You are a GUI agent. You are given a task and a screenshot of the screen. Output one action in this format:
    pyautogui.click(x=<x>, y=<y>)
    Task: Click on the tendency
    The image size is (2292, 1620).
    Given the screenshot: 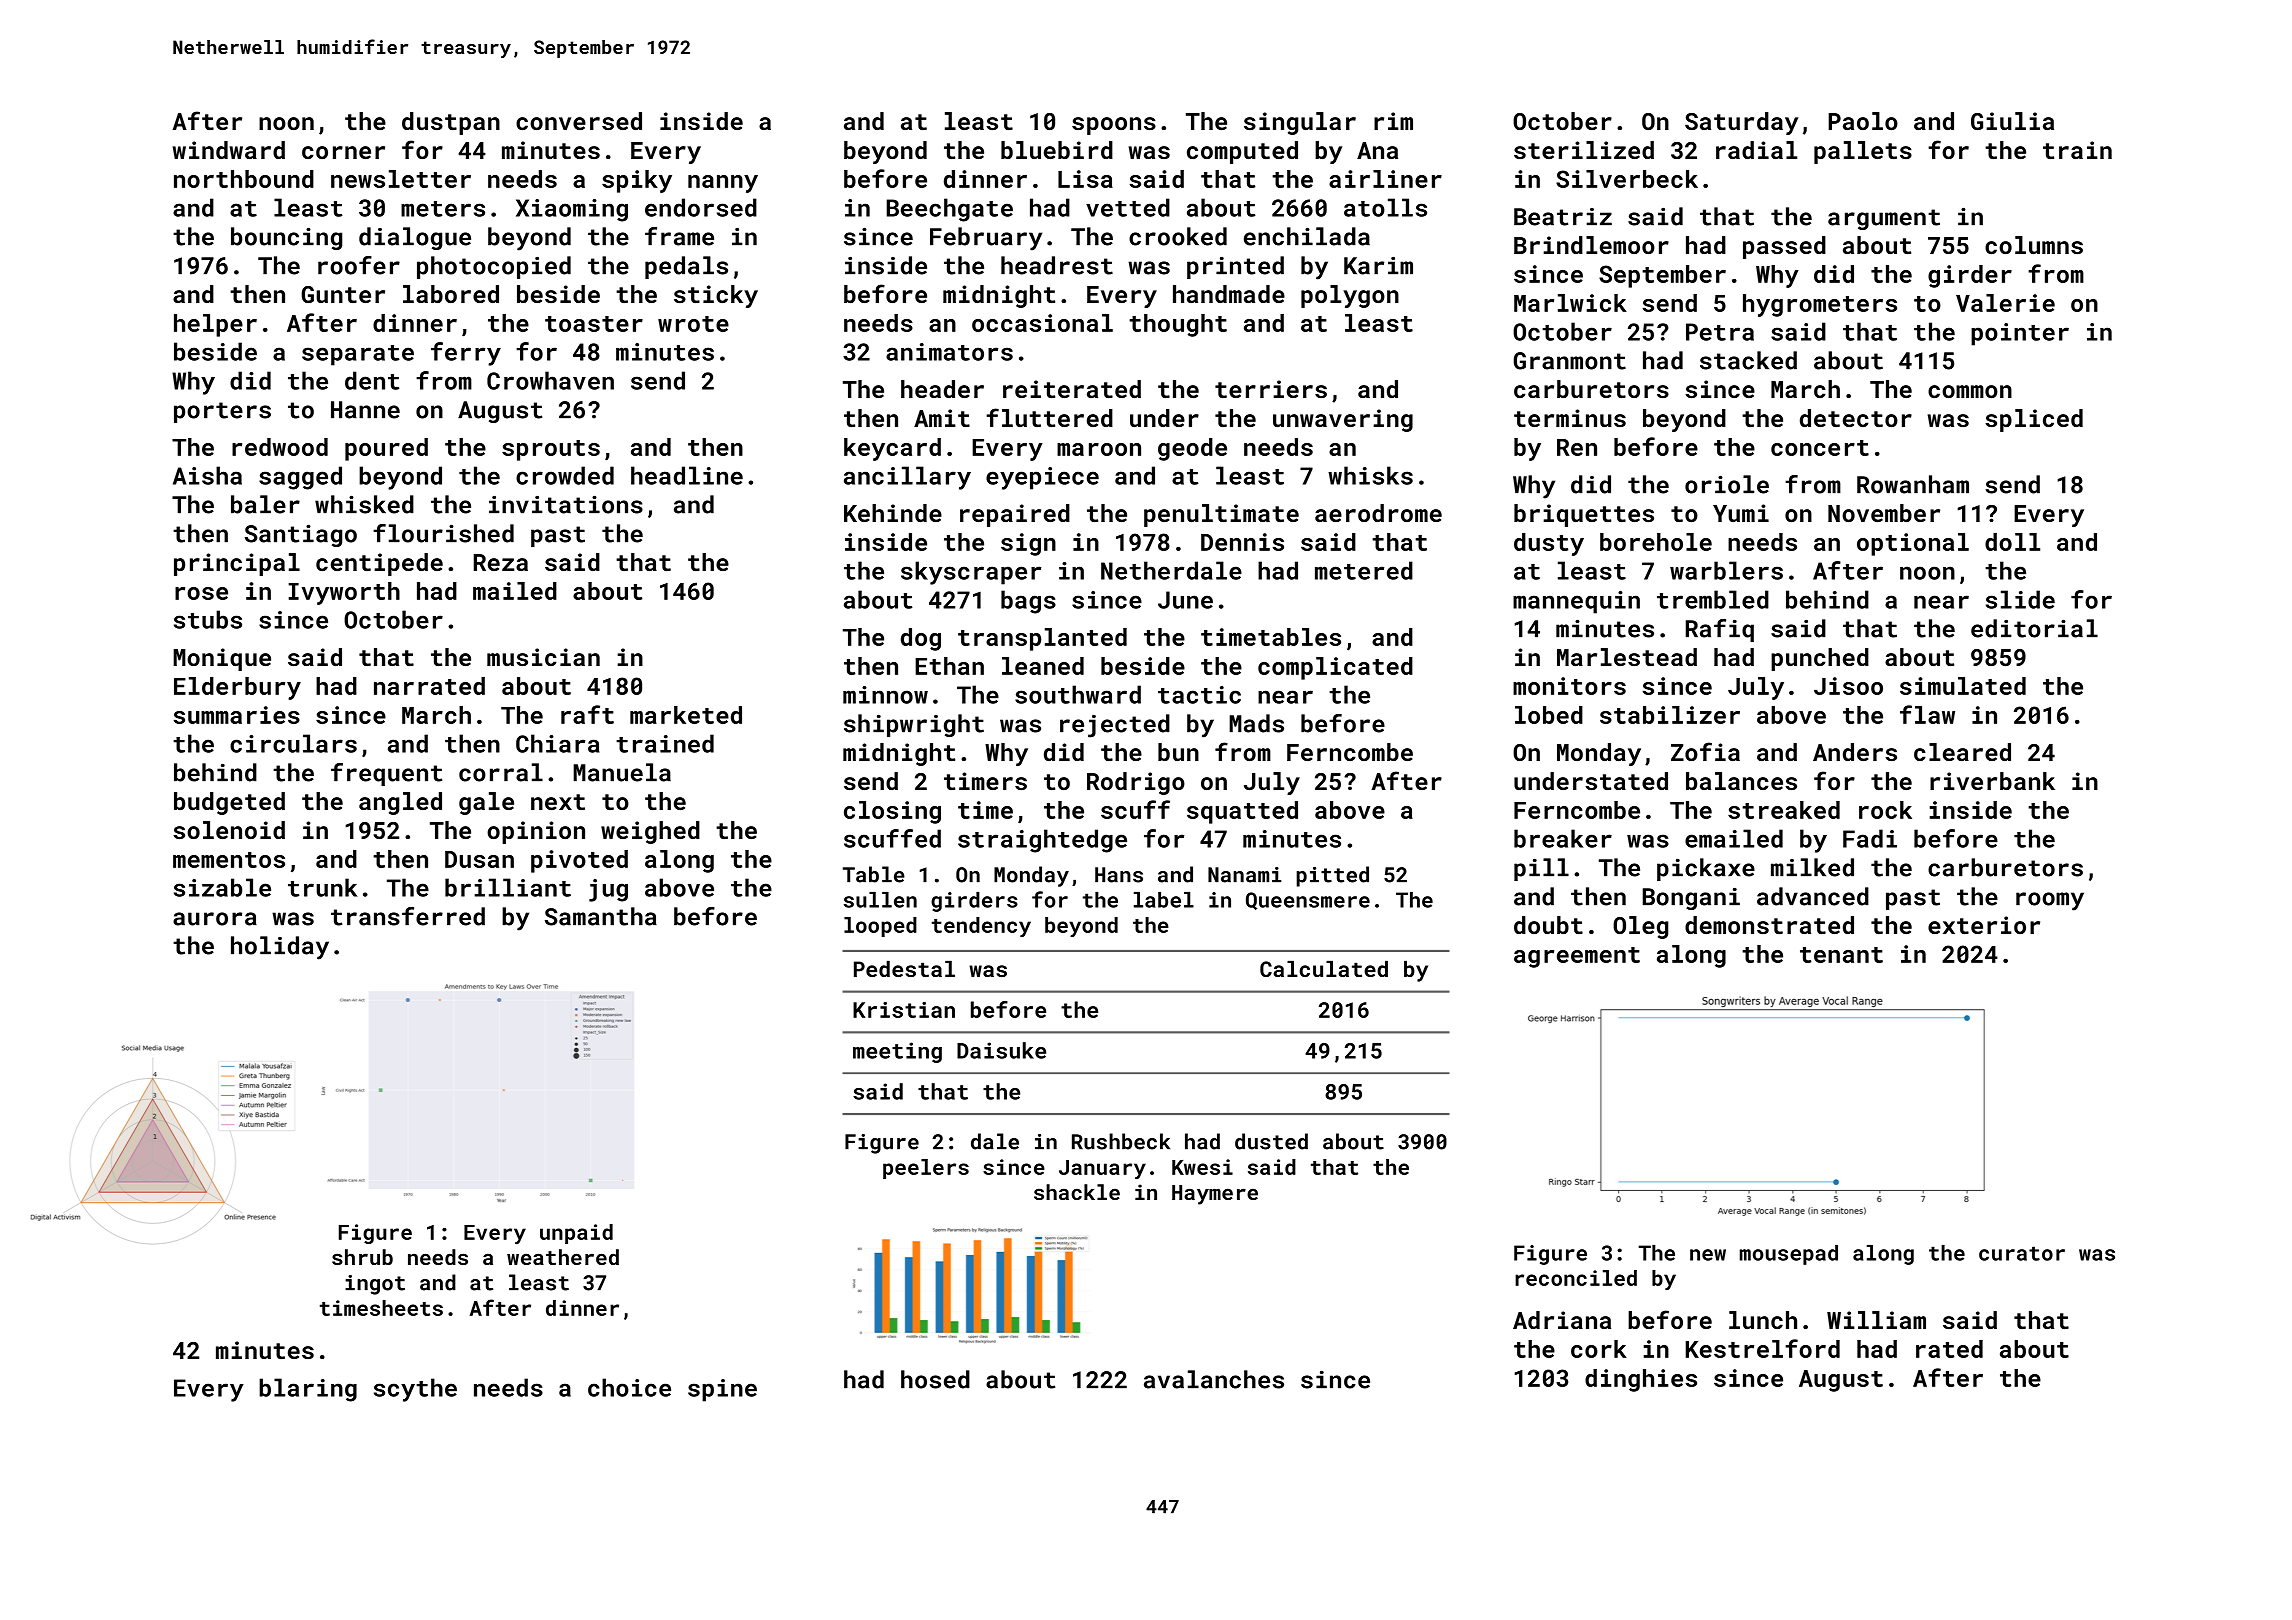 What is the action you would take?
    pyautogui.click(x=981, y=927)
